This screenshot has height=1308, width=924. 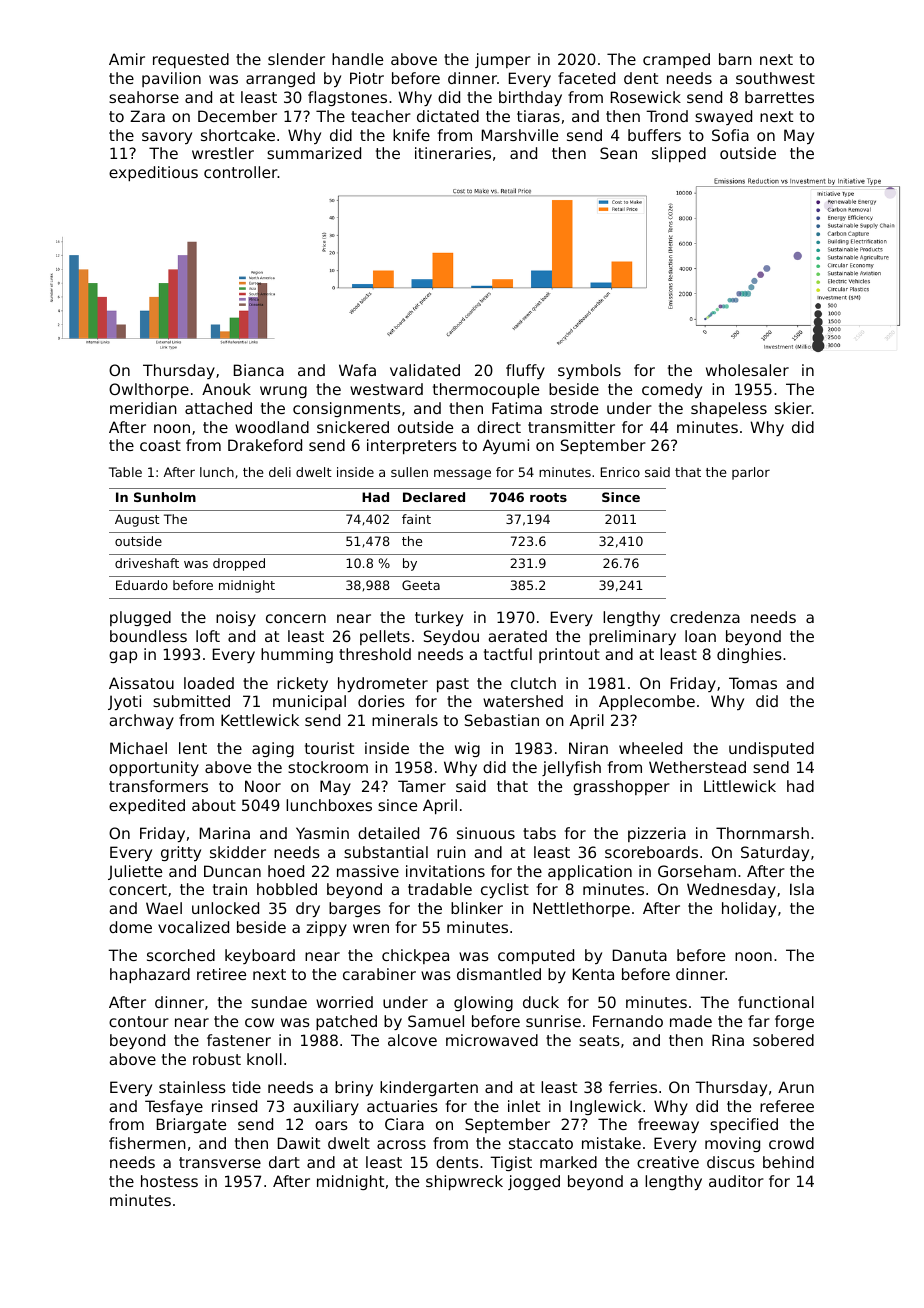 What do you see at coordinates (574, 408) in the screenshot?
I see `strode` at bounding box center [574, 408].
